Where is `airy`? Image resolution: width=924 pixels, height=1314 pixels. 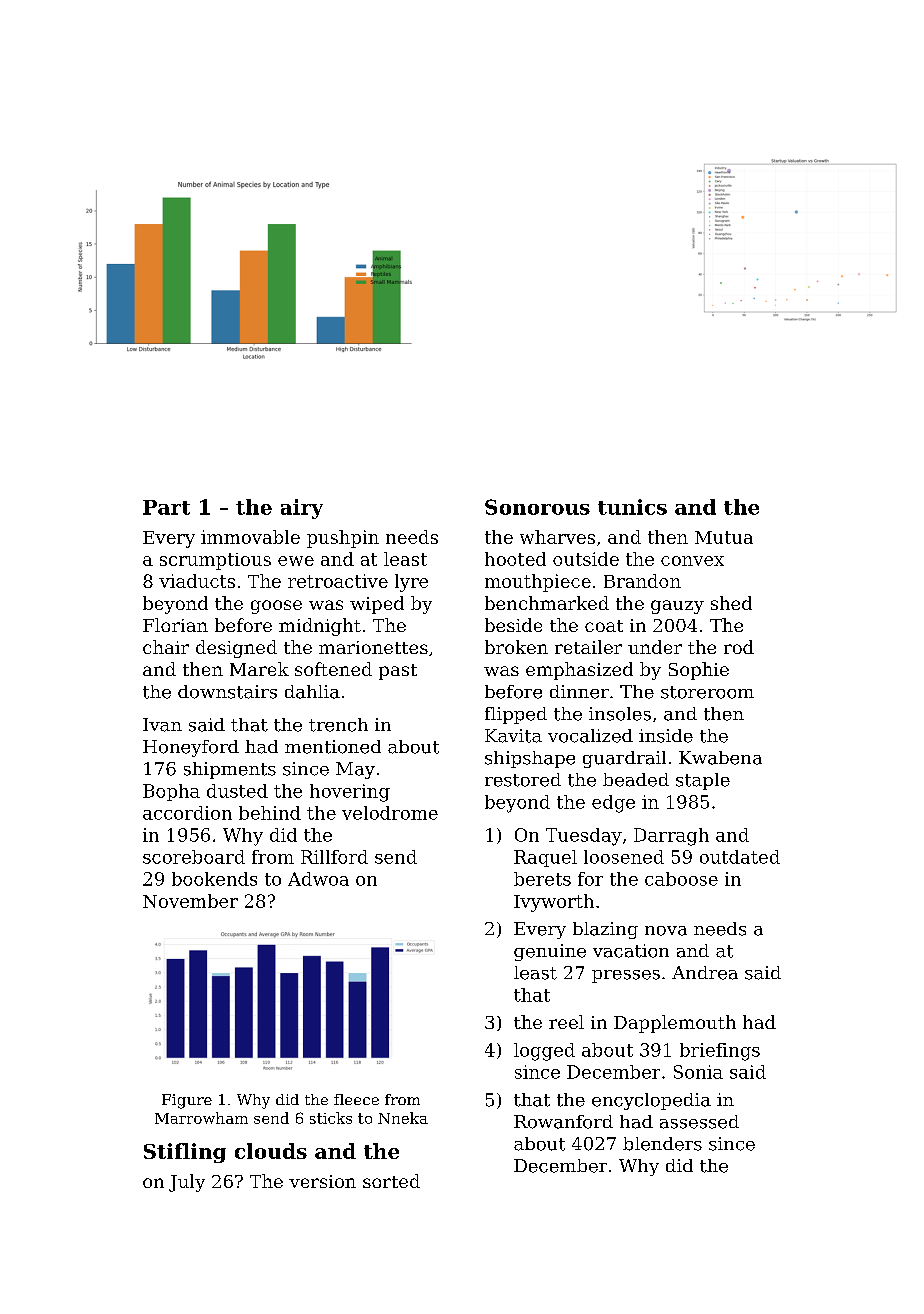
airy is located at coordinates (302, 509).
